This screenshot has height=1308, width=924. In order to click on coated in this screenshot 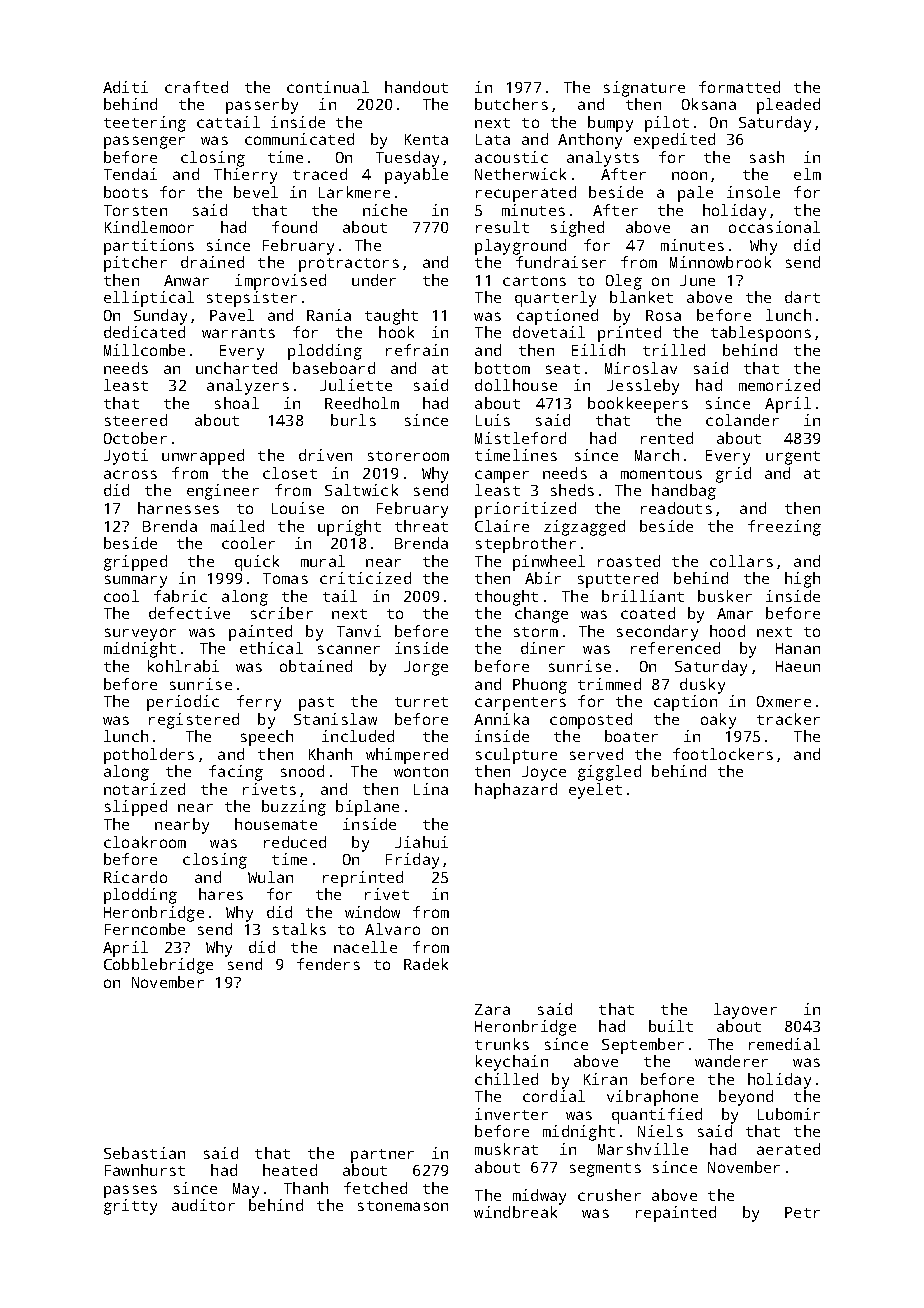, I will do `click(648, 613)`.
